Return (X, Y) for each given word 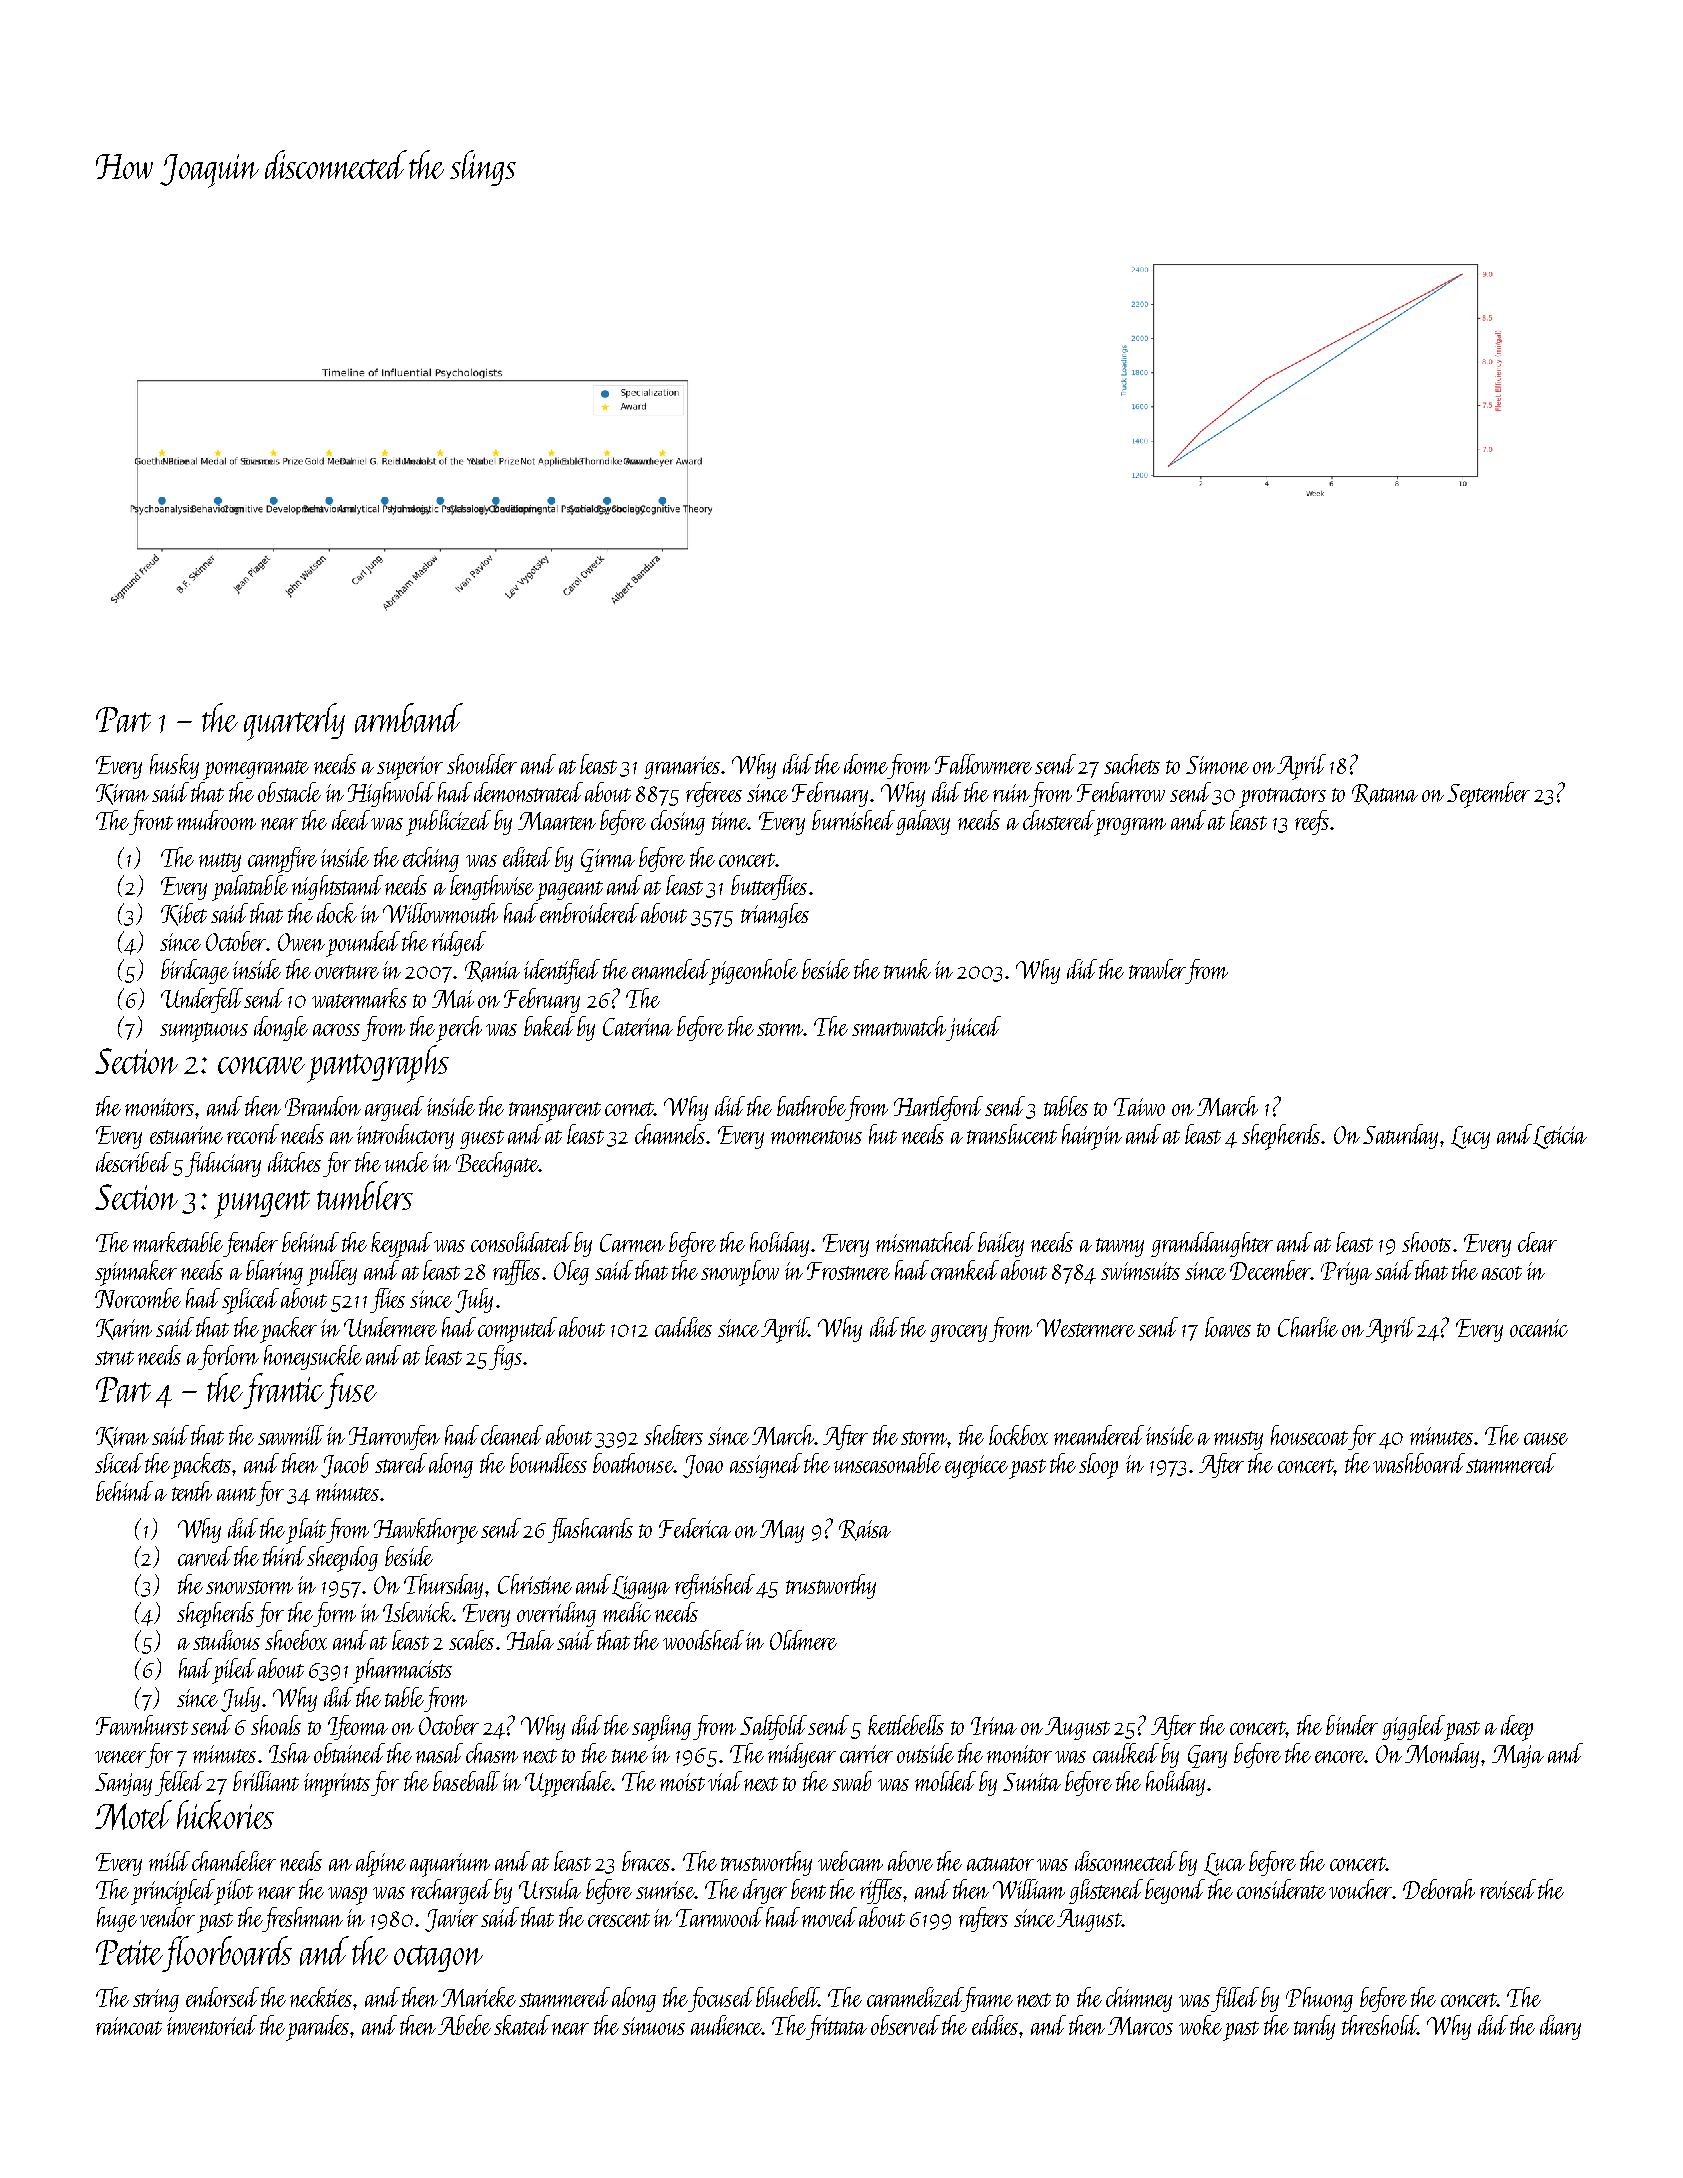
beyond (1175, 1891)
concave (261, 1066)
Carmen (632, 1243)
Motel (133, 1815)
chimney (1139, 1999)
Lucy (1470, 1137)
